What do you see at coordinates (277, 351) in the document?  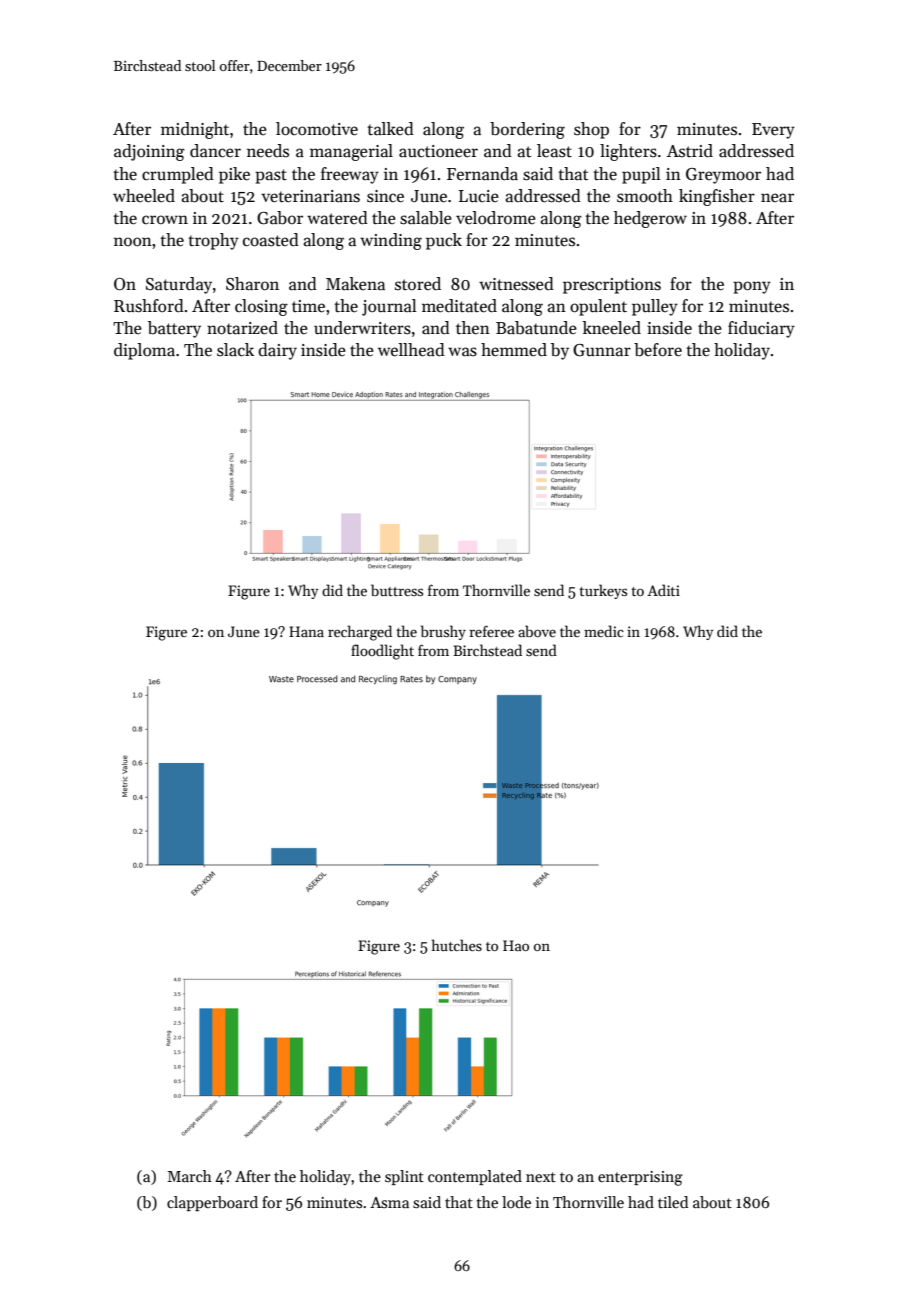 I see `dairy` at bounding box center [277, 351].
